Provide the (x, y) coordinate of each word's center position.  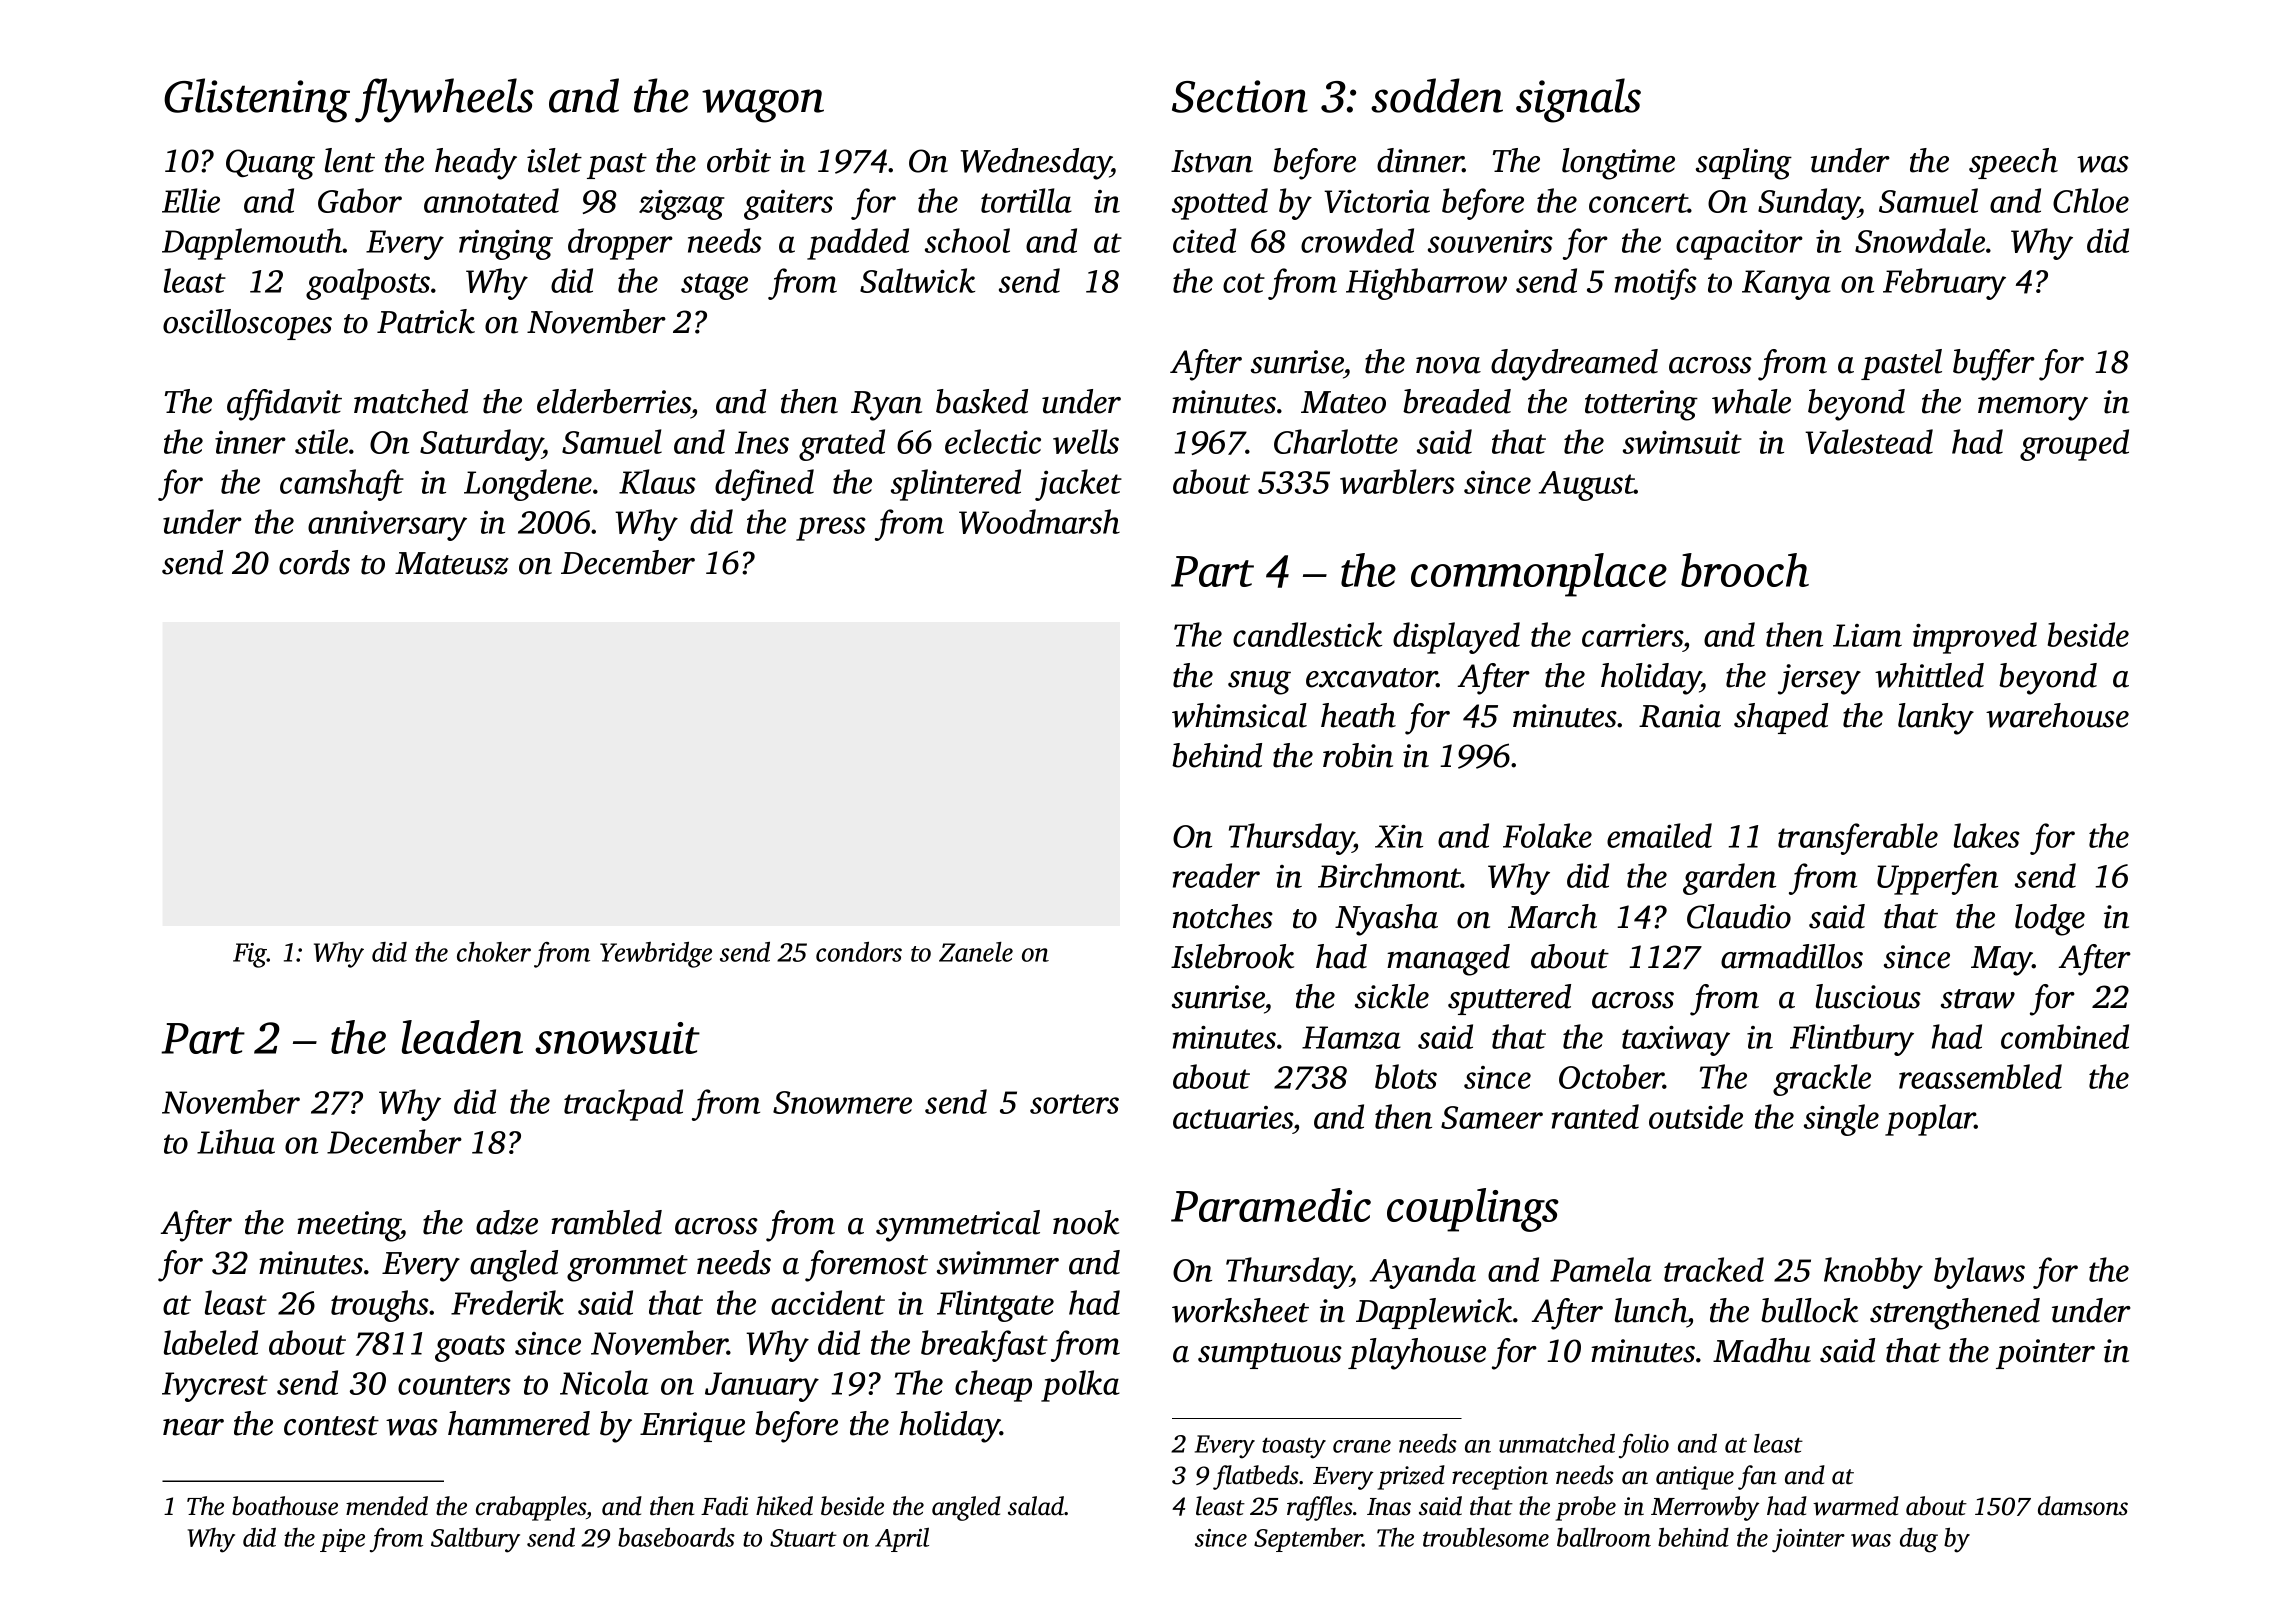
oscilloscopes (247, 324)
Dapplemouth (252, 244)
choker (494, 952)
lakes (1987, 835)
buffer (1994, 365)
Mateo (1343, 402)
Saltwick (917, 280)
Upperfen (1937, 879)
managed (1448, 960)
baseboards (676, 1537)
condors (859, 952)
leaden (462, 1037)
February (1944, 284)
